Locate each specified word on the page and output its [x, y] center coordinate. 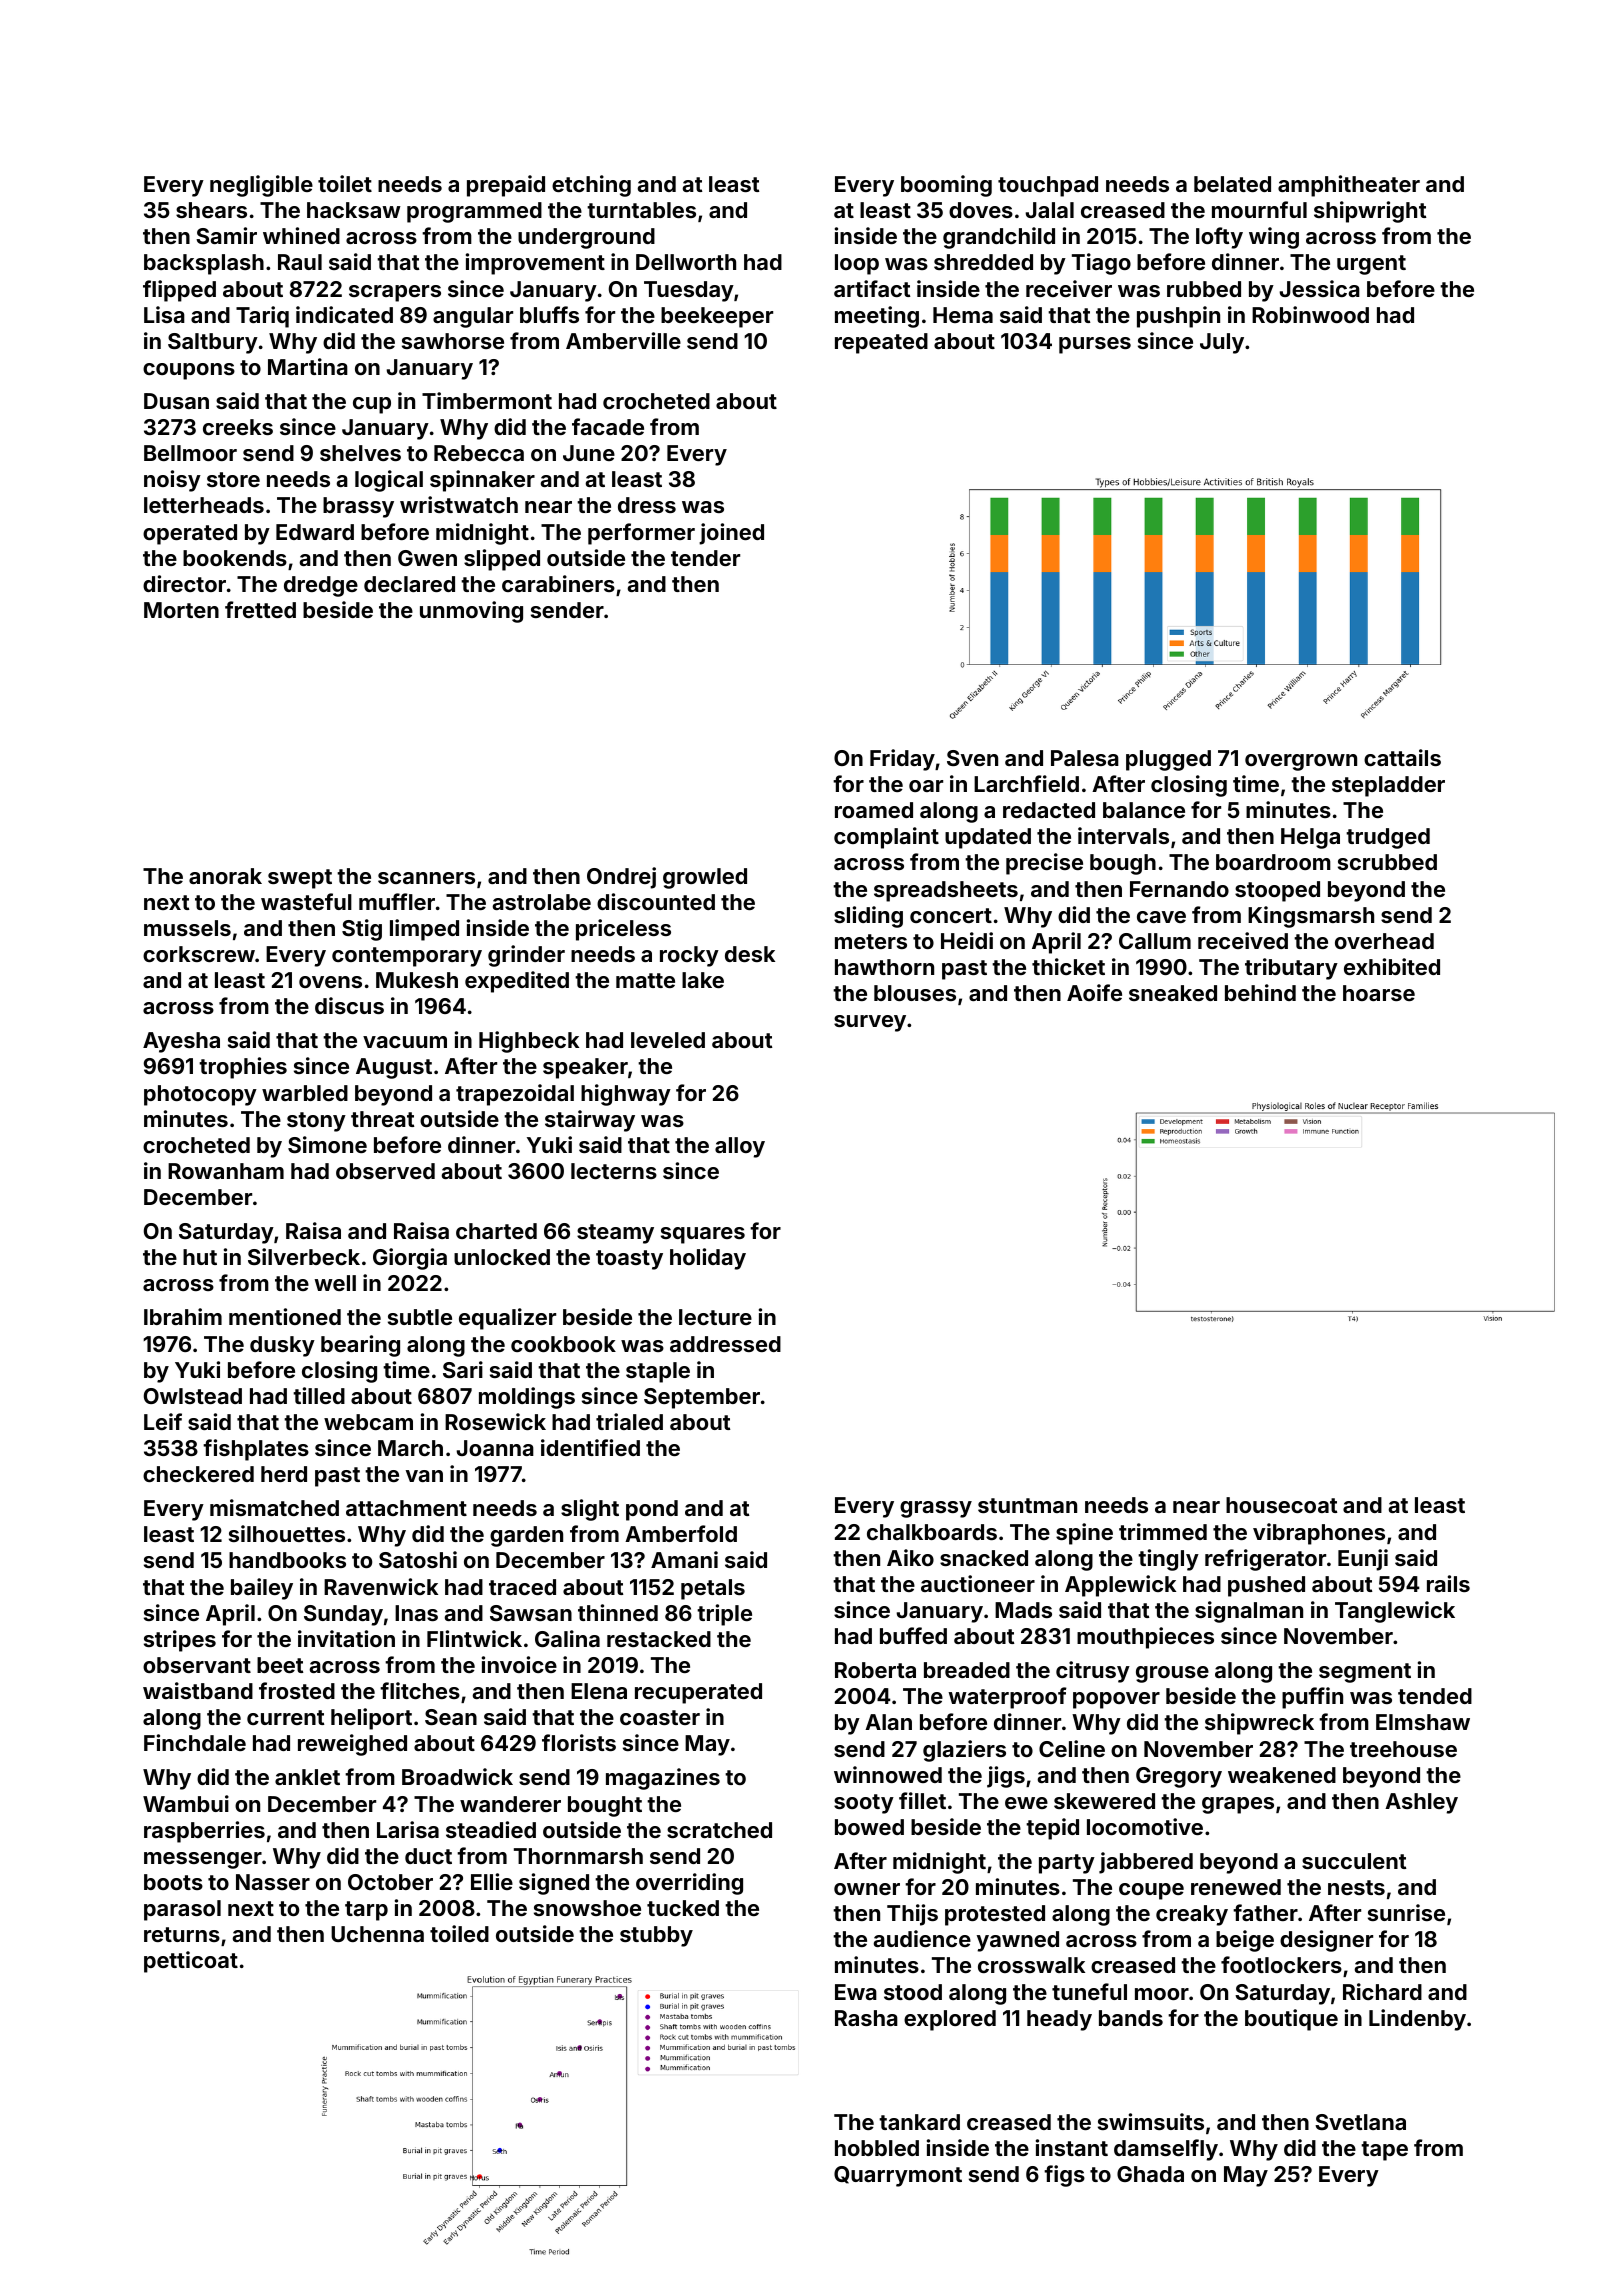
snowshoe [587, 1908]
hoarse [1379, 993]
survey [870, 1023]
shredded [983, 262]
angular [473, 317]
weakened [1282, 1775]
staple [658, 1372]
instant [1072, 2147]
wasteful [306, 901]
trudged [1388, 838]
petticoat [191, 1962]
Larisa [408, 1829]
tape [1384, 2151]
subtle [420, 1317]
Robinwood [1310, 314]
